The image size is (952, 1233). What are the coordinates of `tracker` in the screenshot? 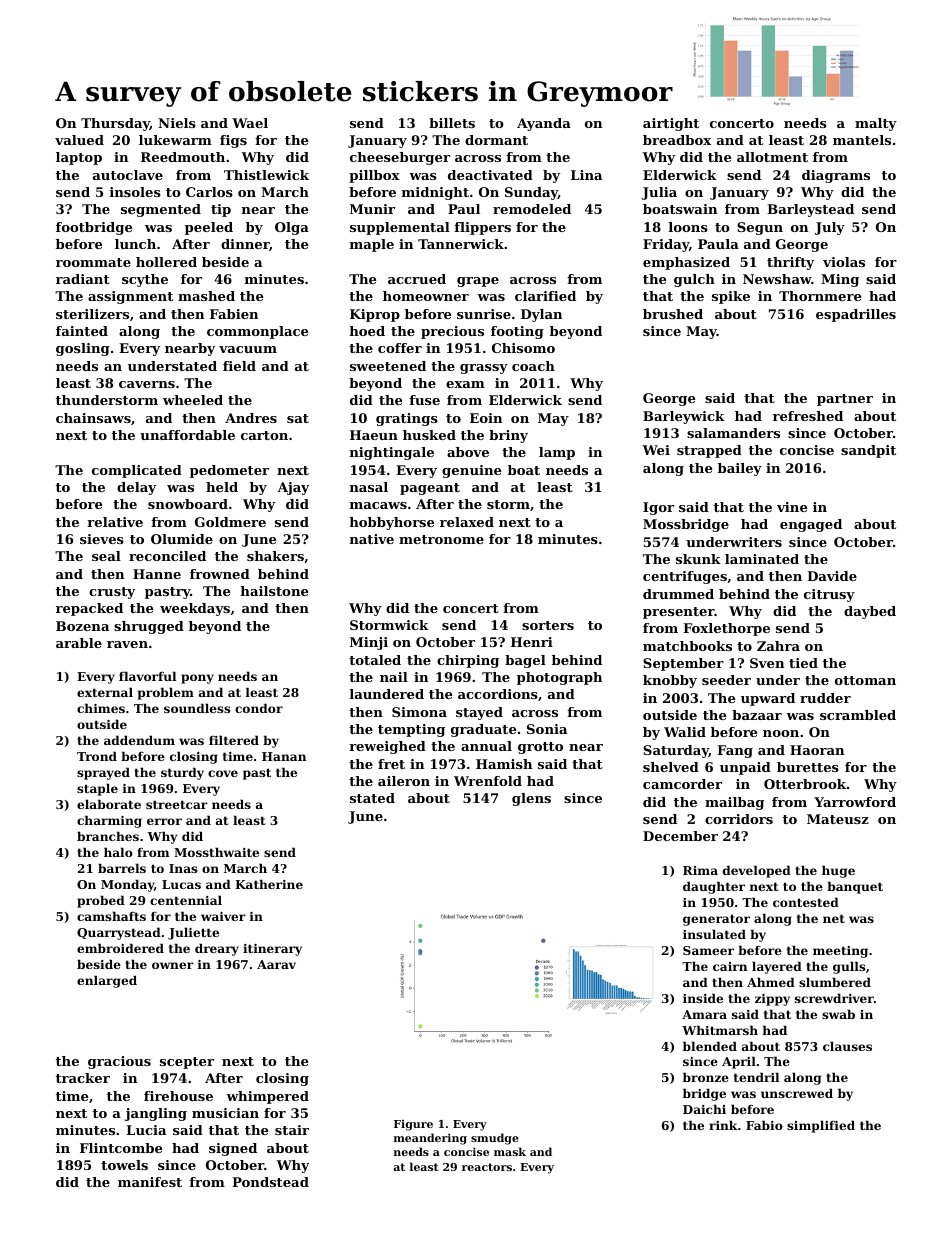 It's located at (83, 1078).
